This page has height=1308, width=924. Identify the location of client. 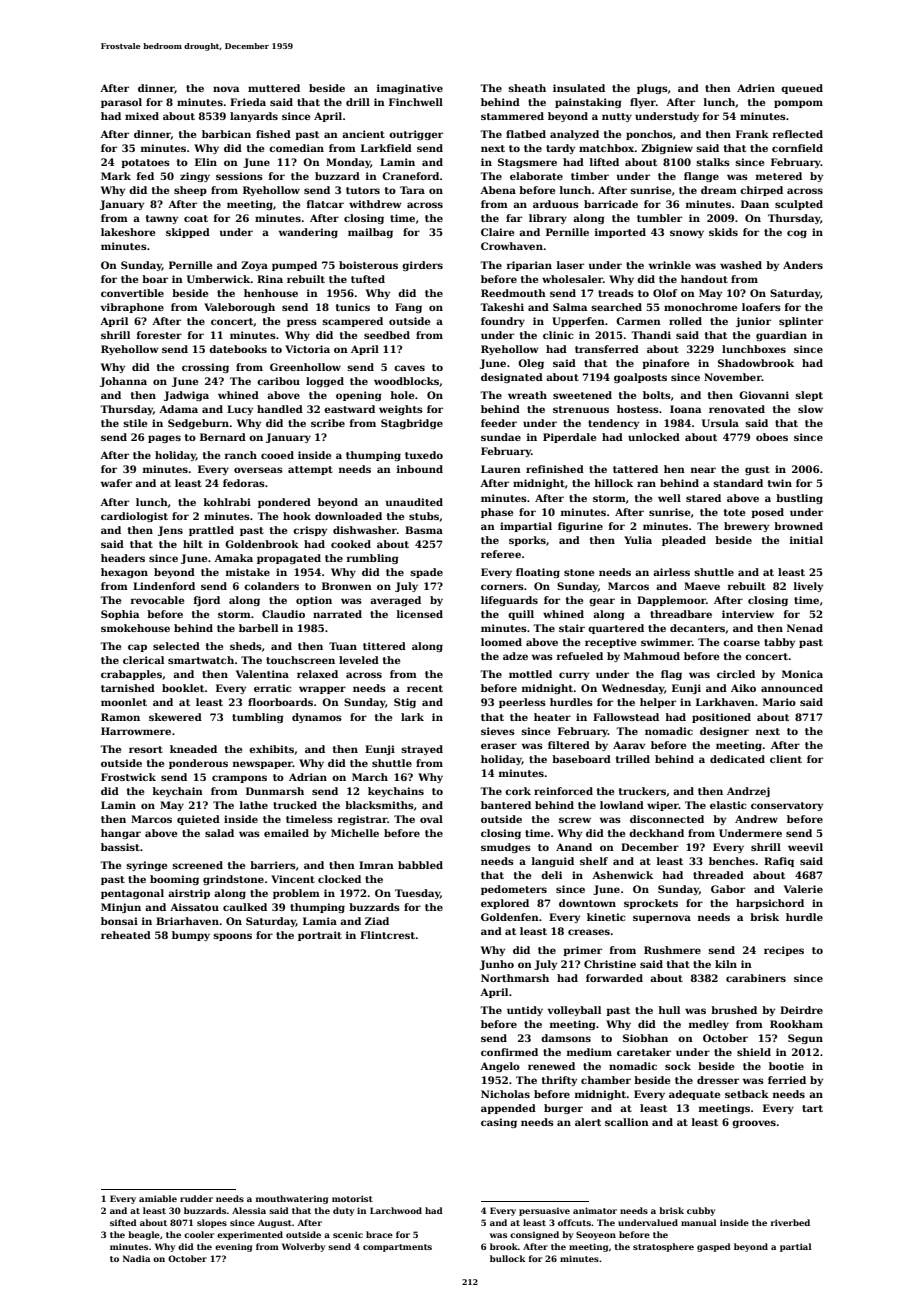
(786, 759).
